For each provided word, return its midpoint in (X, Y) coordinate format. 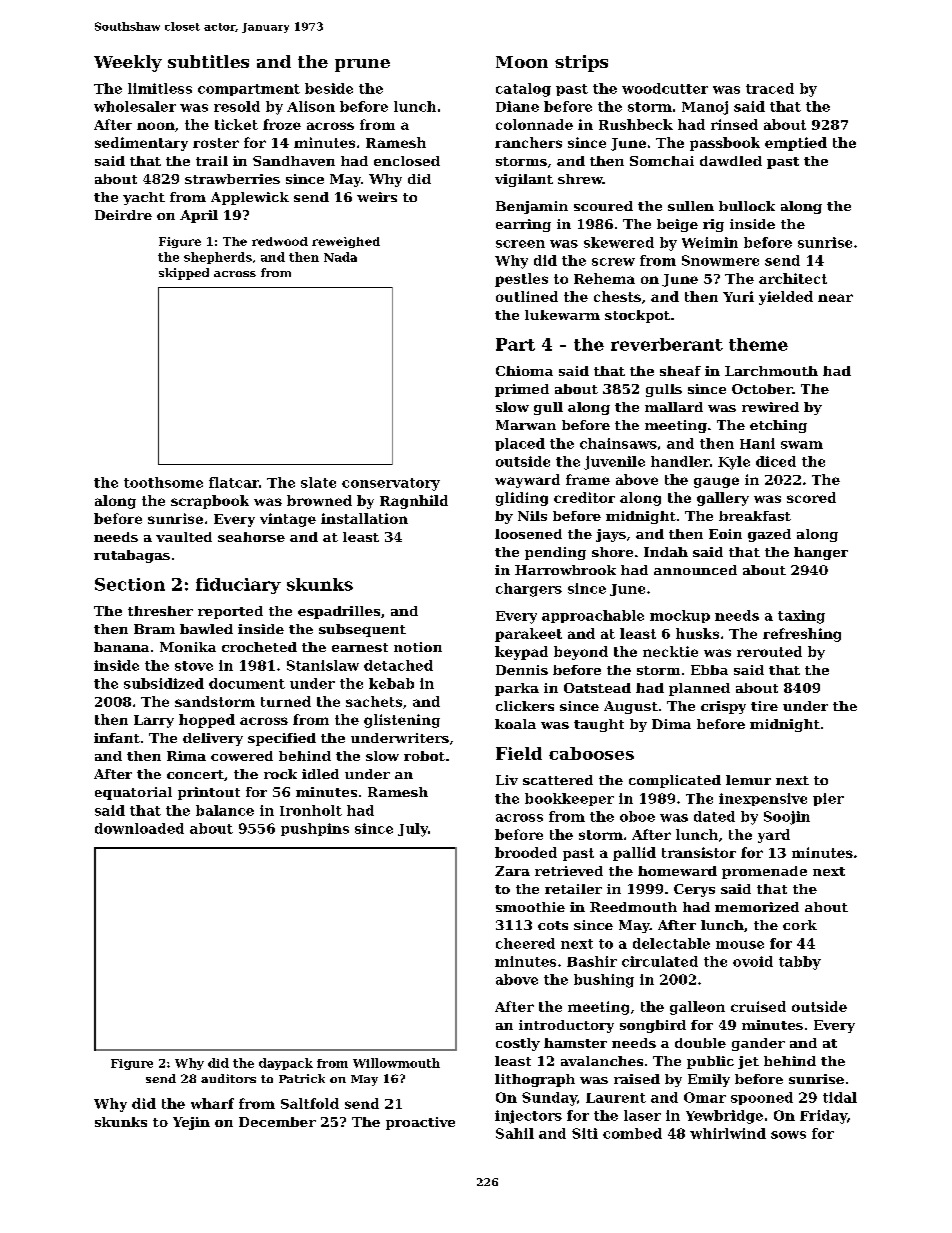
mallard (674, 407)
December (277, 1122)
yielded (786, 298)
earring (523, 225)
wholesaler (135, 106)
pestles (521, 280)
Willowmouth (396, 1063)
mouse (740, 945)
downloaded (139, 828)
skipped (184, 274)
